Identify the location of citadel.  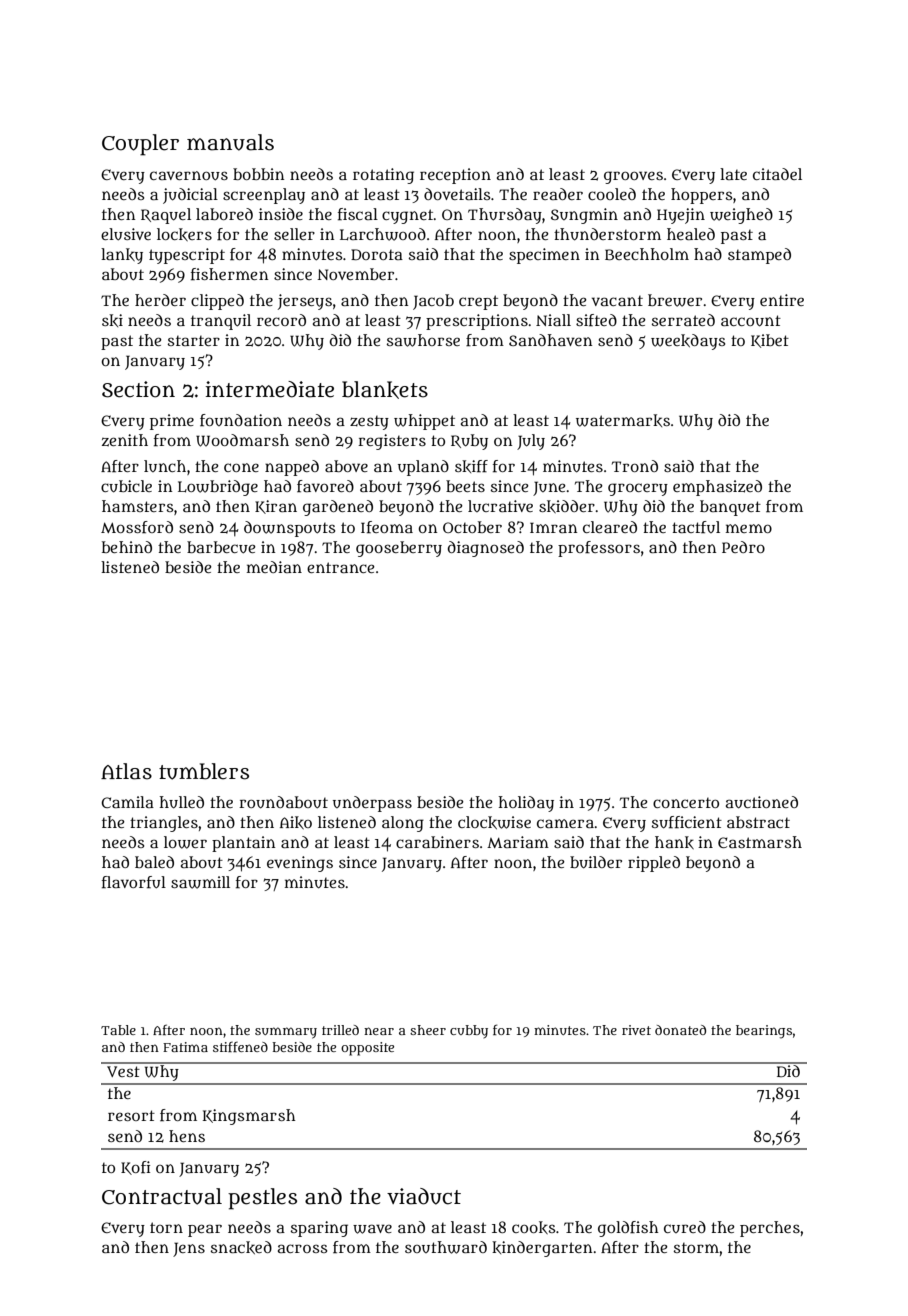
(777, 174).
